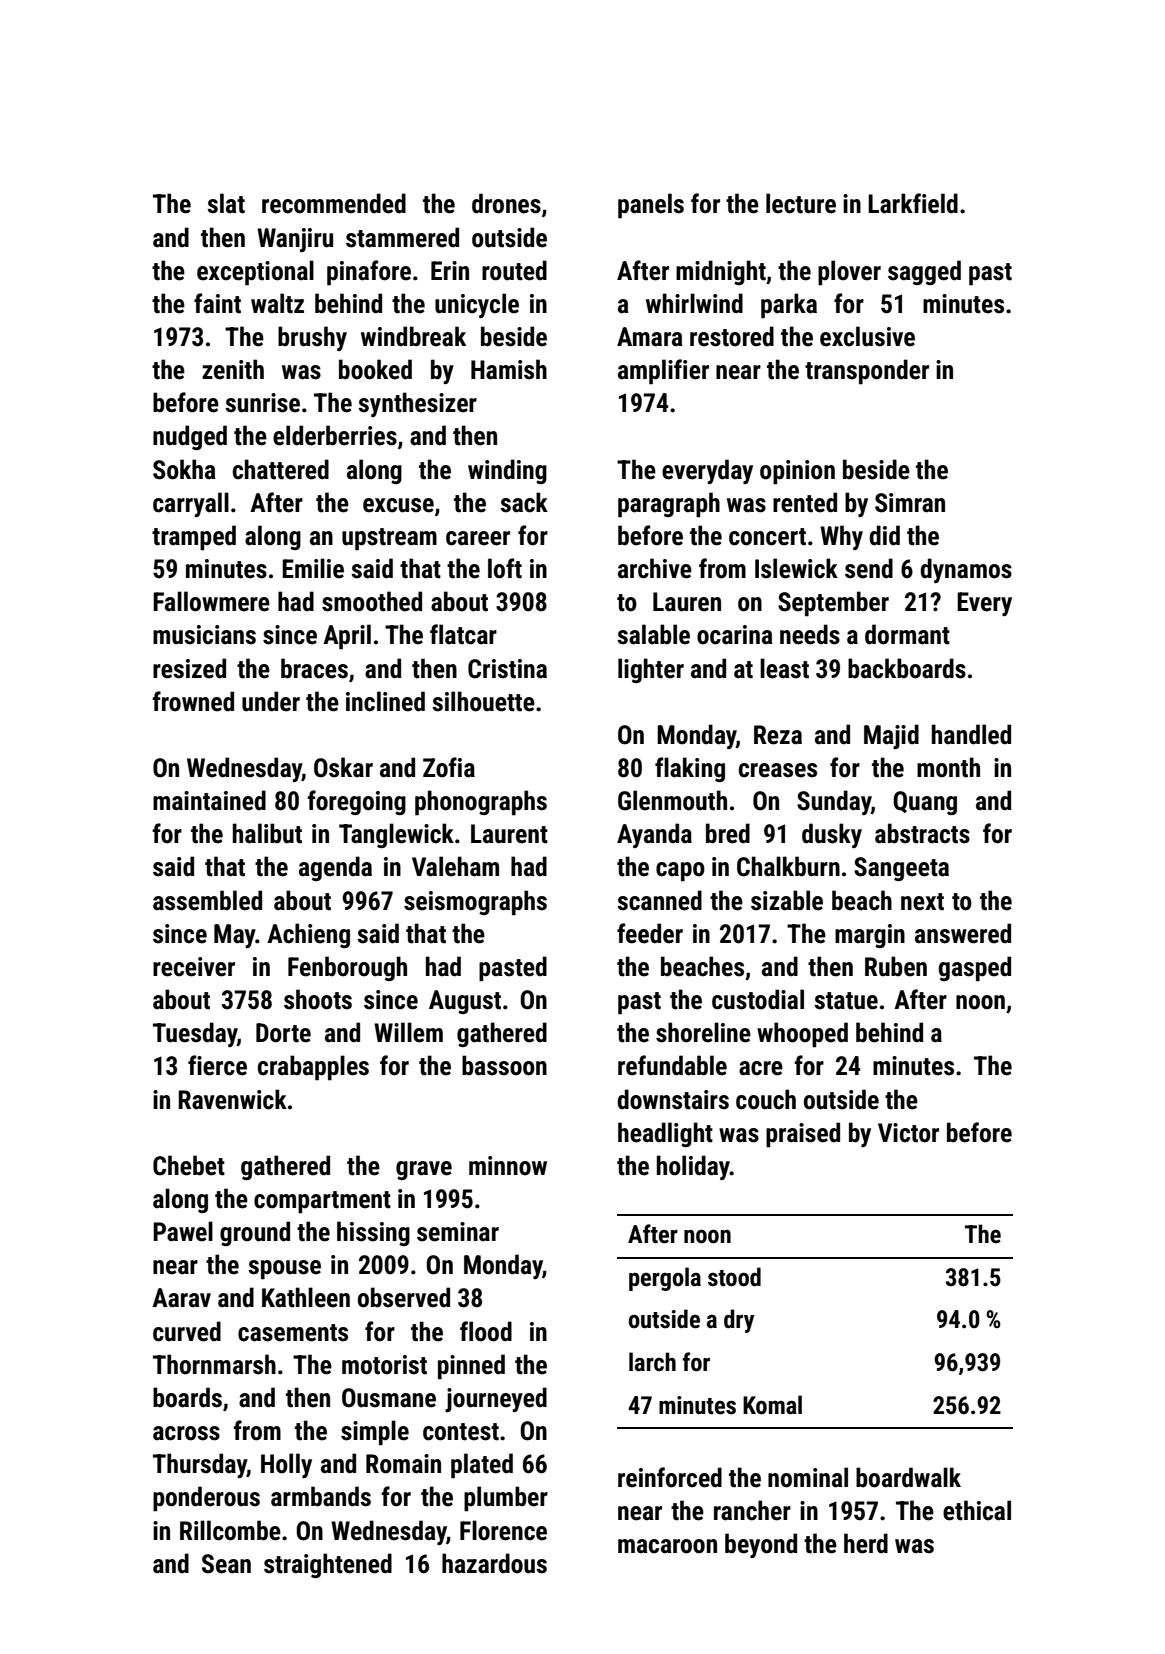 This image has width=1165, height=1654. Describe the element at coordinates (226, 1564) in the image. I see `Sean` at that location.
